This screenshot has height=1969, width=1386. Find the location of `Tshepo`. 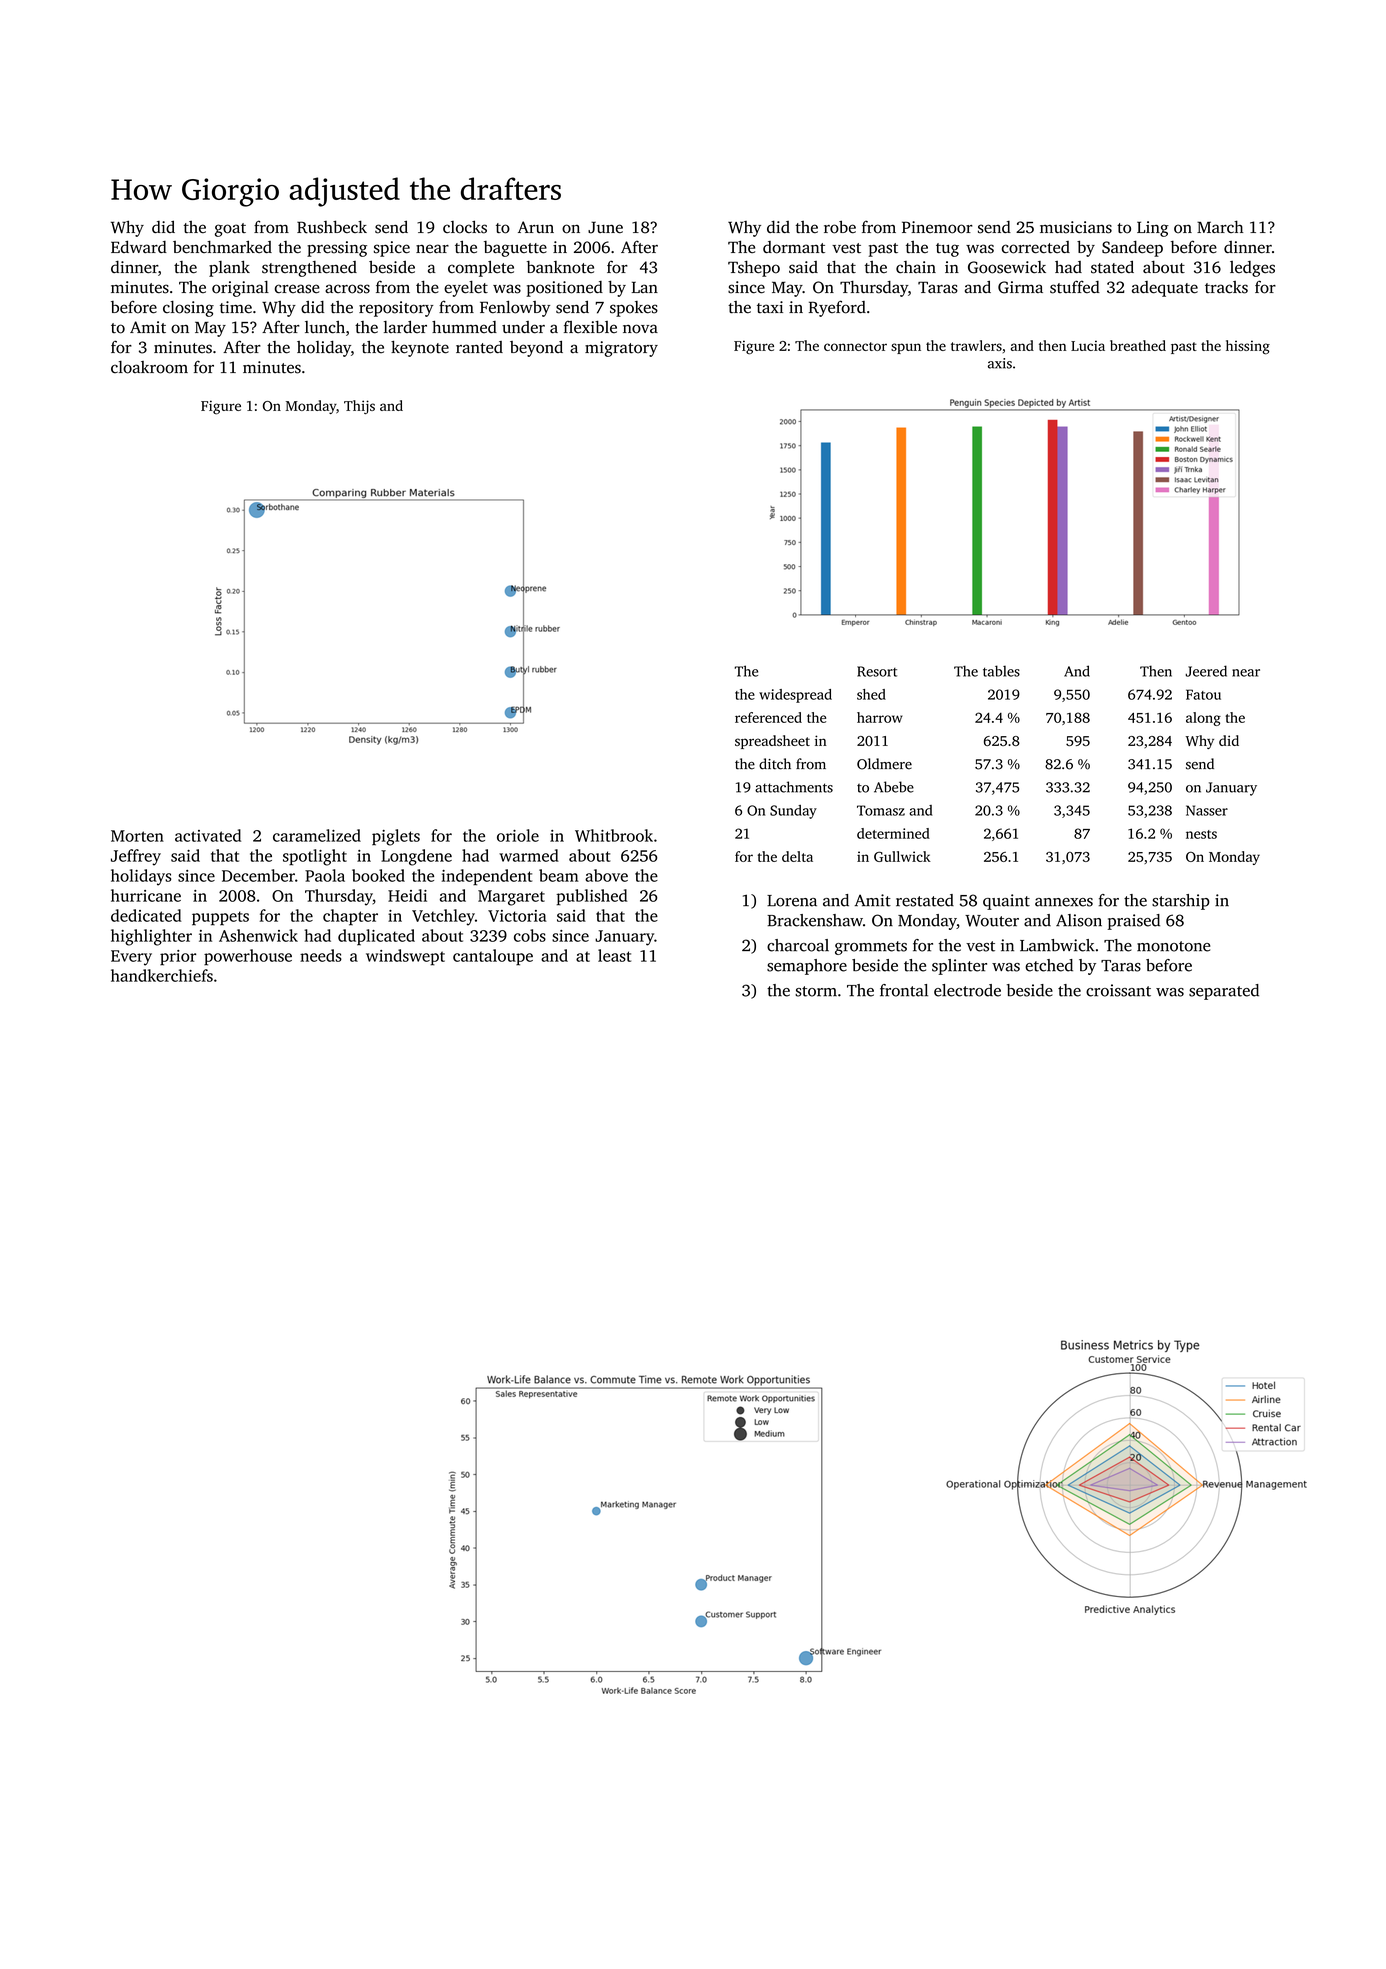

Tshepo is located at coordinates (754, 269).
